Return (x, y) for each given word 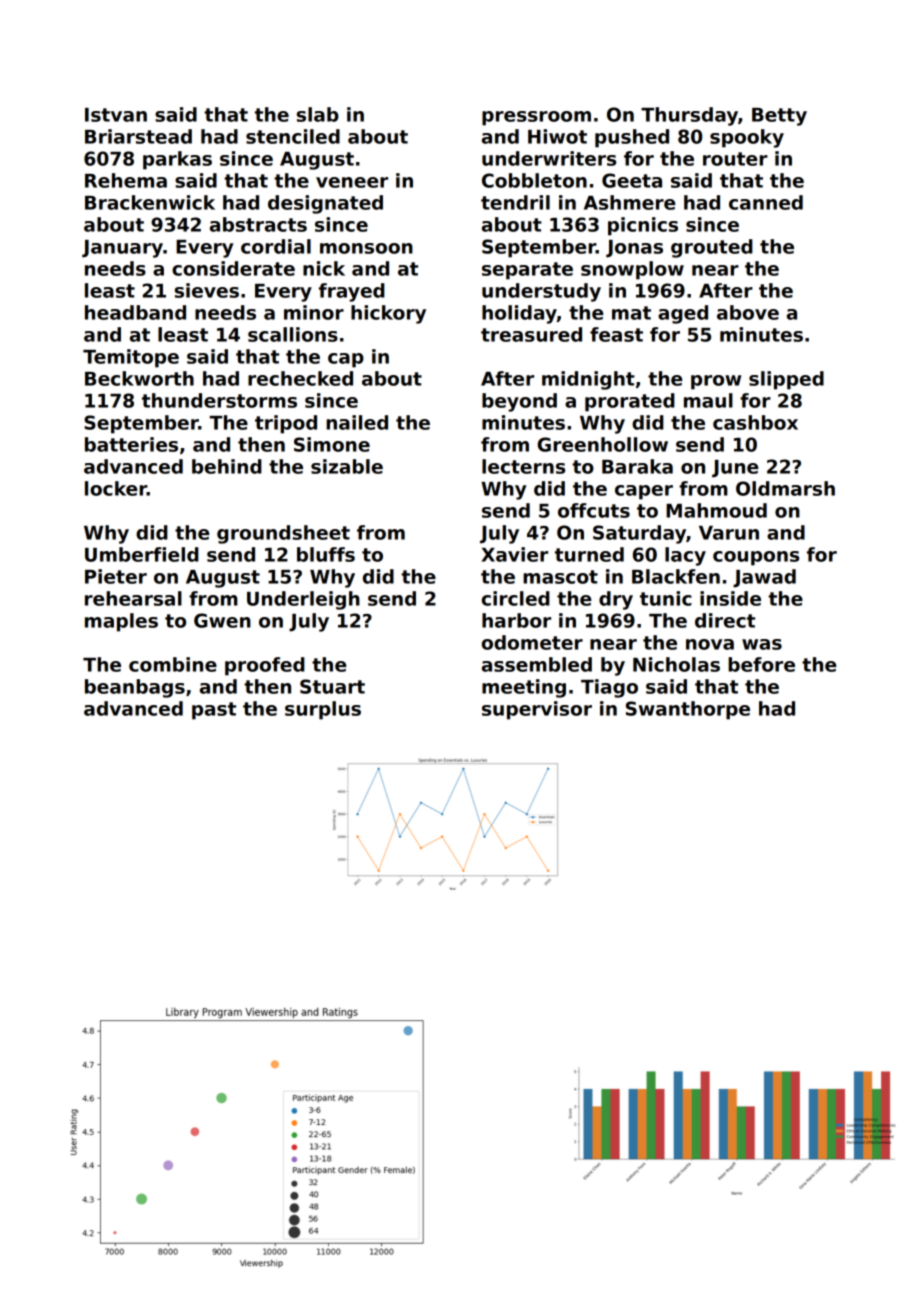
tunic (666, 598)
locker (116, 488)
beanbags (135, 688)
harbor (516, 620)
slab (318, 114)
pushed (632, 138)
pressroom (536, 118)
